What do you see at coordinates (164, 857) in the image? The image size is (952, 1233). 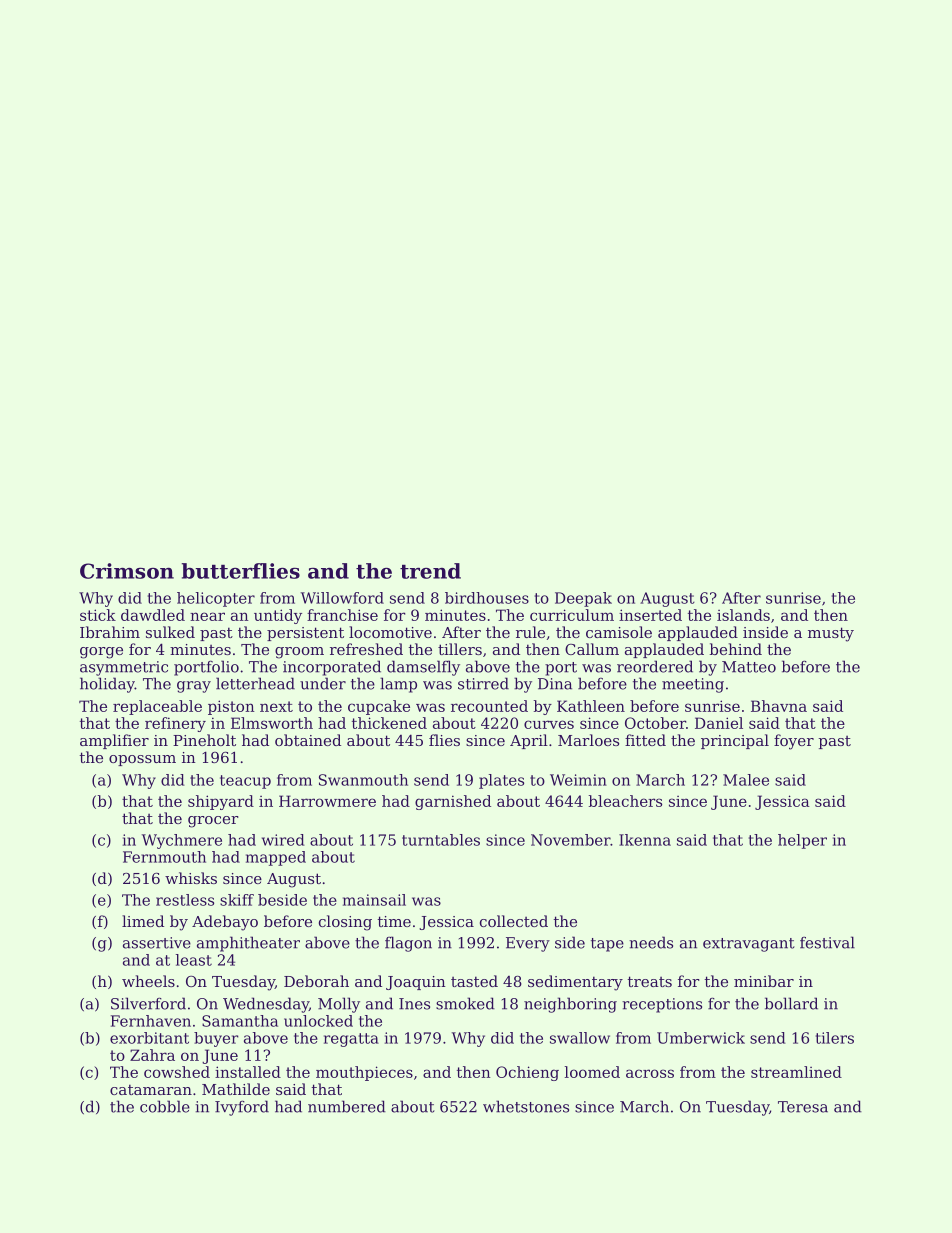 I see `Fernmouth` at bounding box center [164, 857].
